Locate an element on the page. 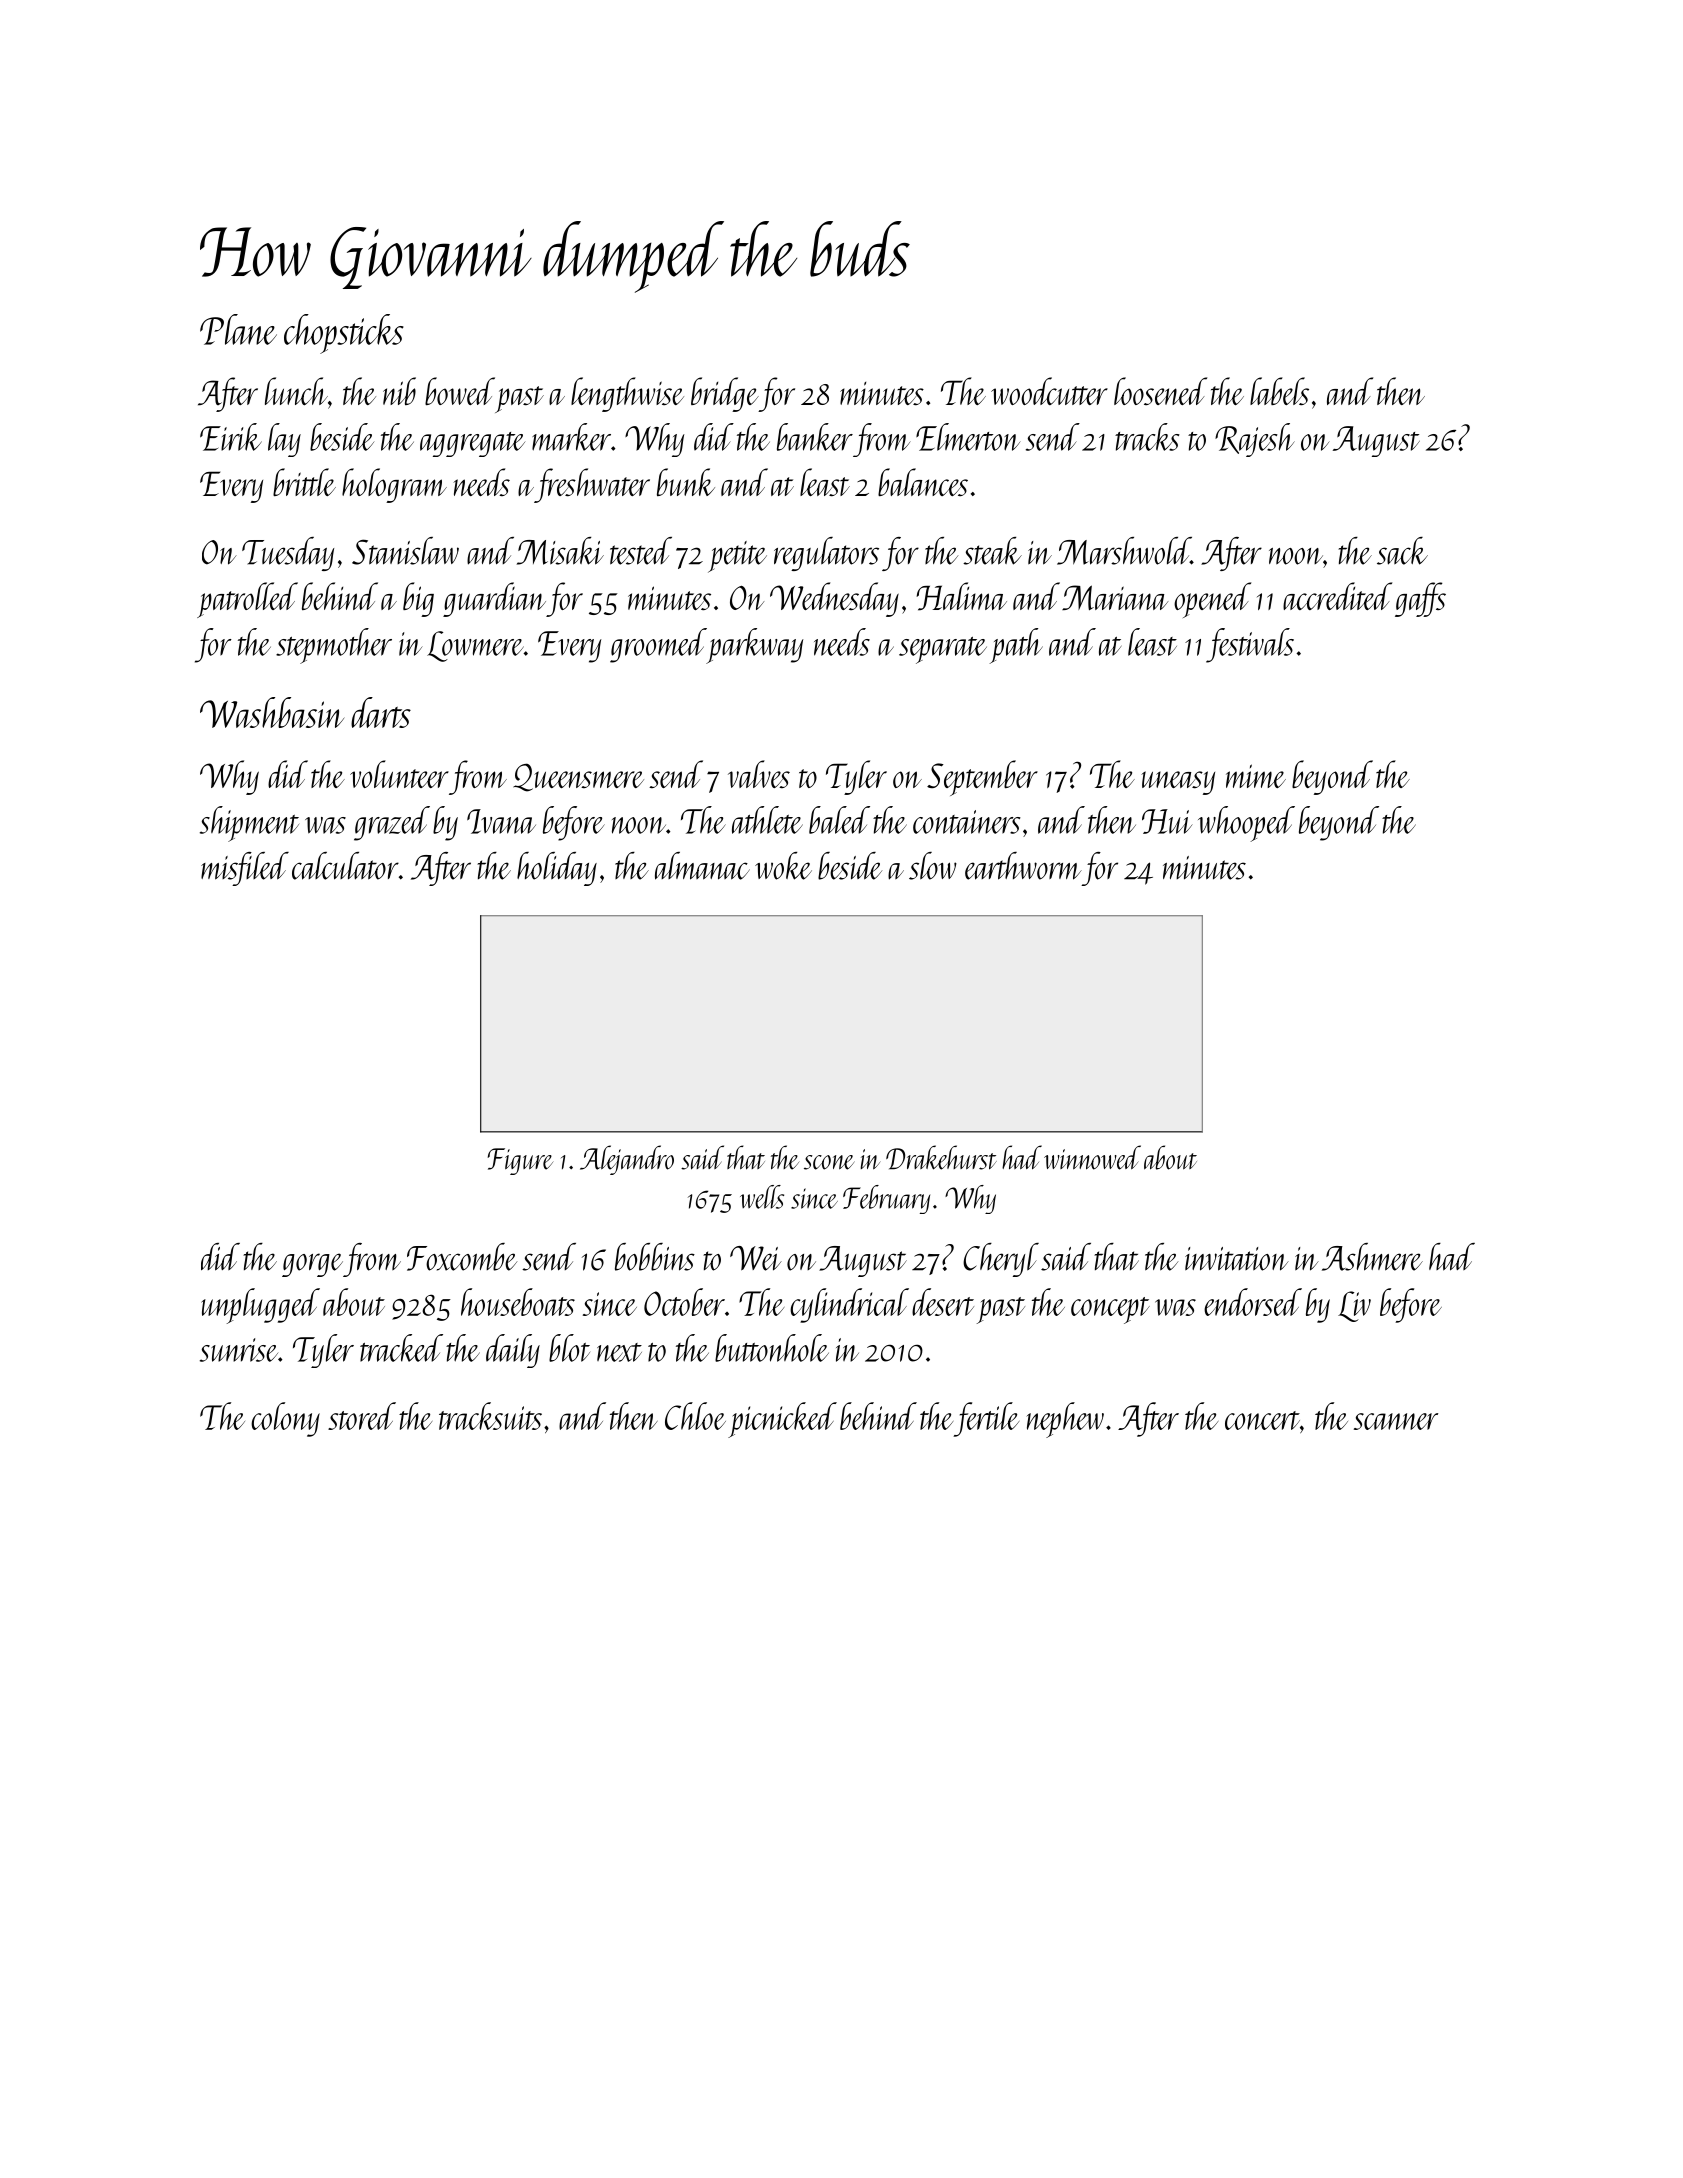  path is located at coordinates (1016, 646).
